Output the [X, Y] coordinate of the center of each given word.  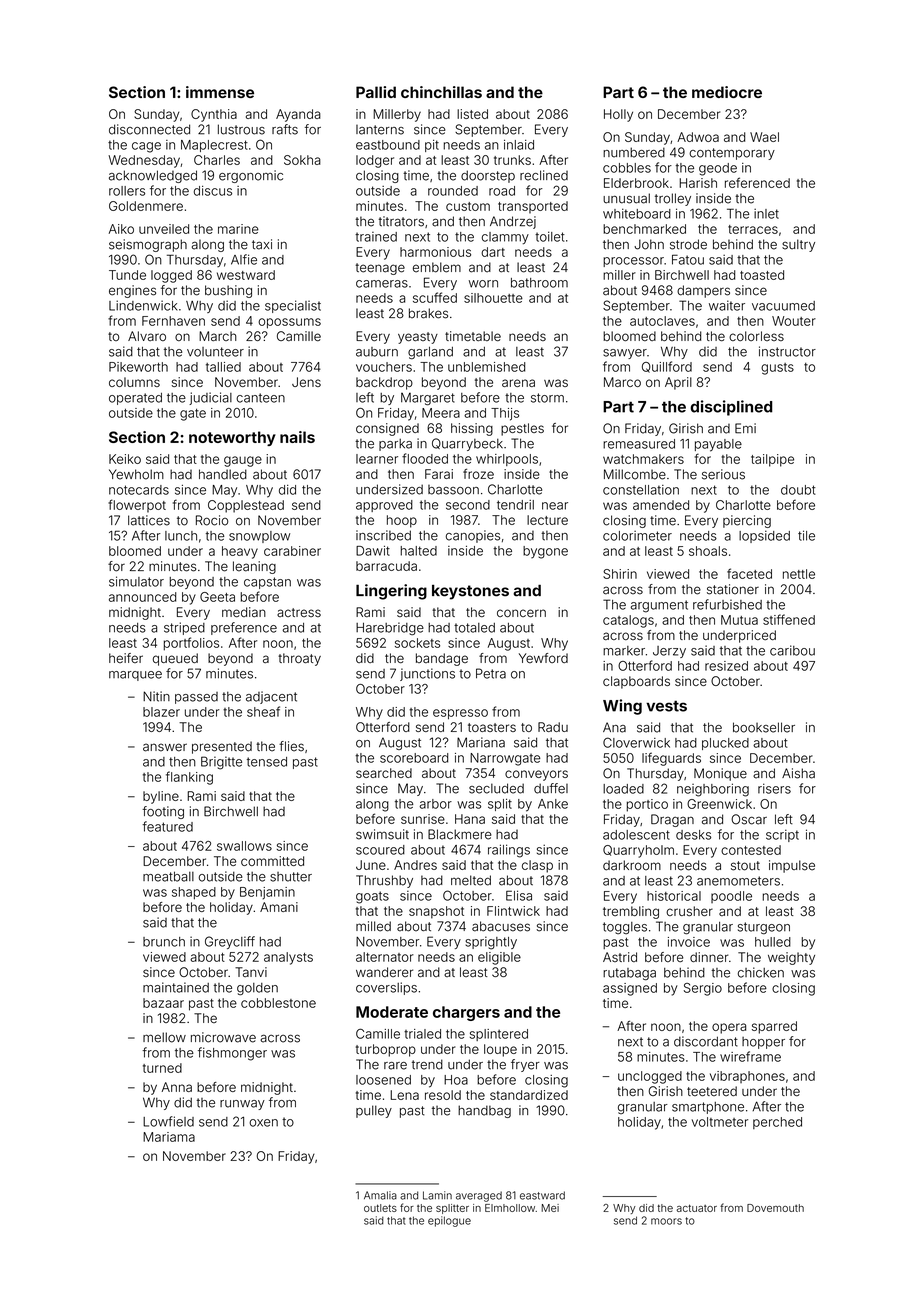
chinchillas [441, 92]
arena [518, 383]
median [244, 612]
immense [220, 92]
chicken [761, 972]
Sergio [703, 989]
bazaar [163, 1003]
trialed [422, 1034]
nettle [799, 574]
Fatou [688, 259]
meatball [168, 876]
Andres [415, 865]
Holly [618, 115]
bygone [545, 552]
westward [246, 275]
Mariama [169, 1137]
